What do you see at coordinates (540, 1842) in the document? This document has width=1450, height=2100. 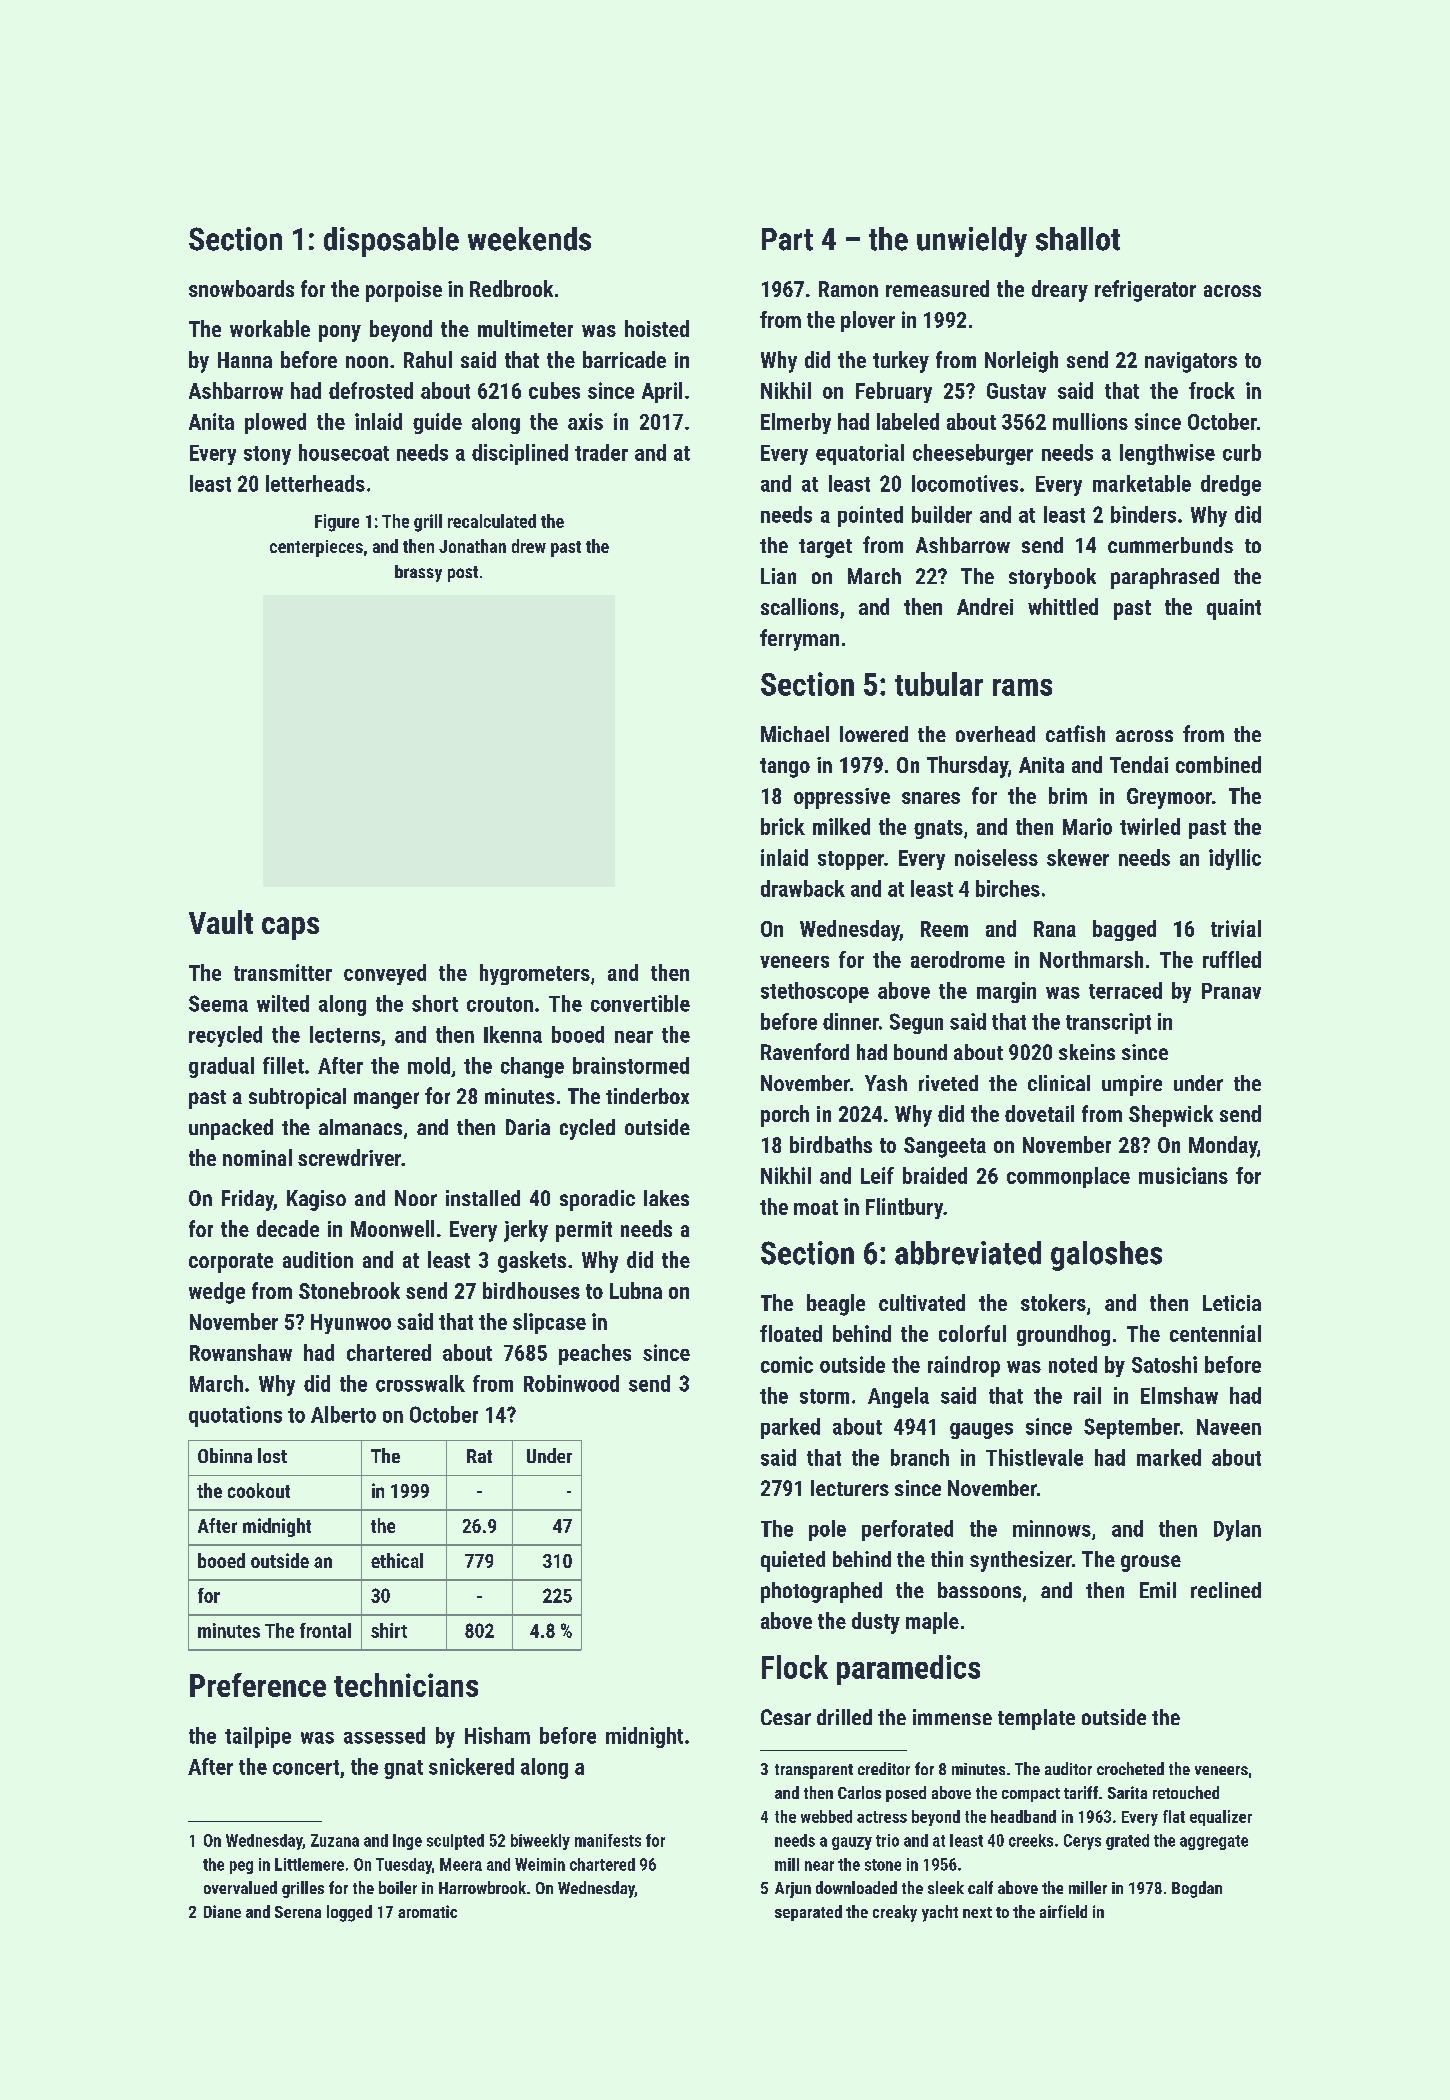 I see `biweekly` at bounding box center [540, 1842].
